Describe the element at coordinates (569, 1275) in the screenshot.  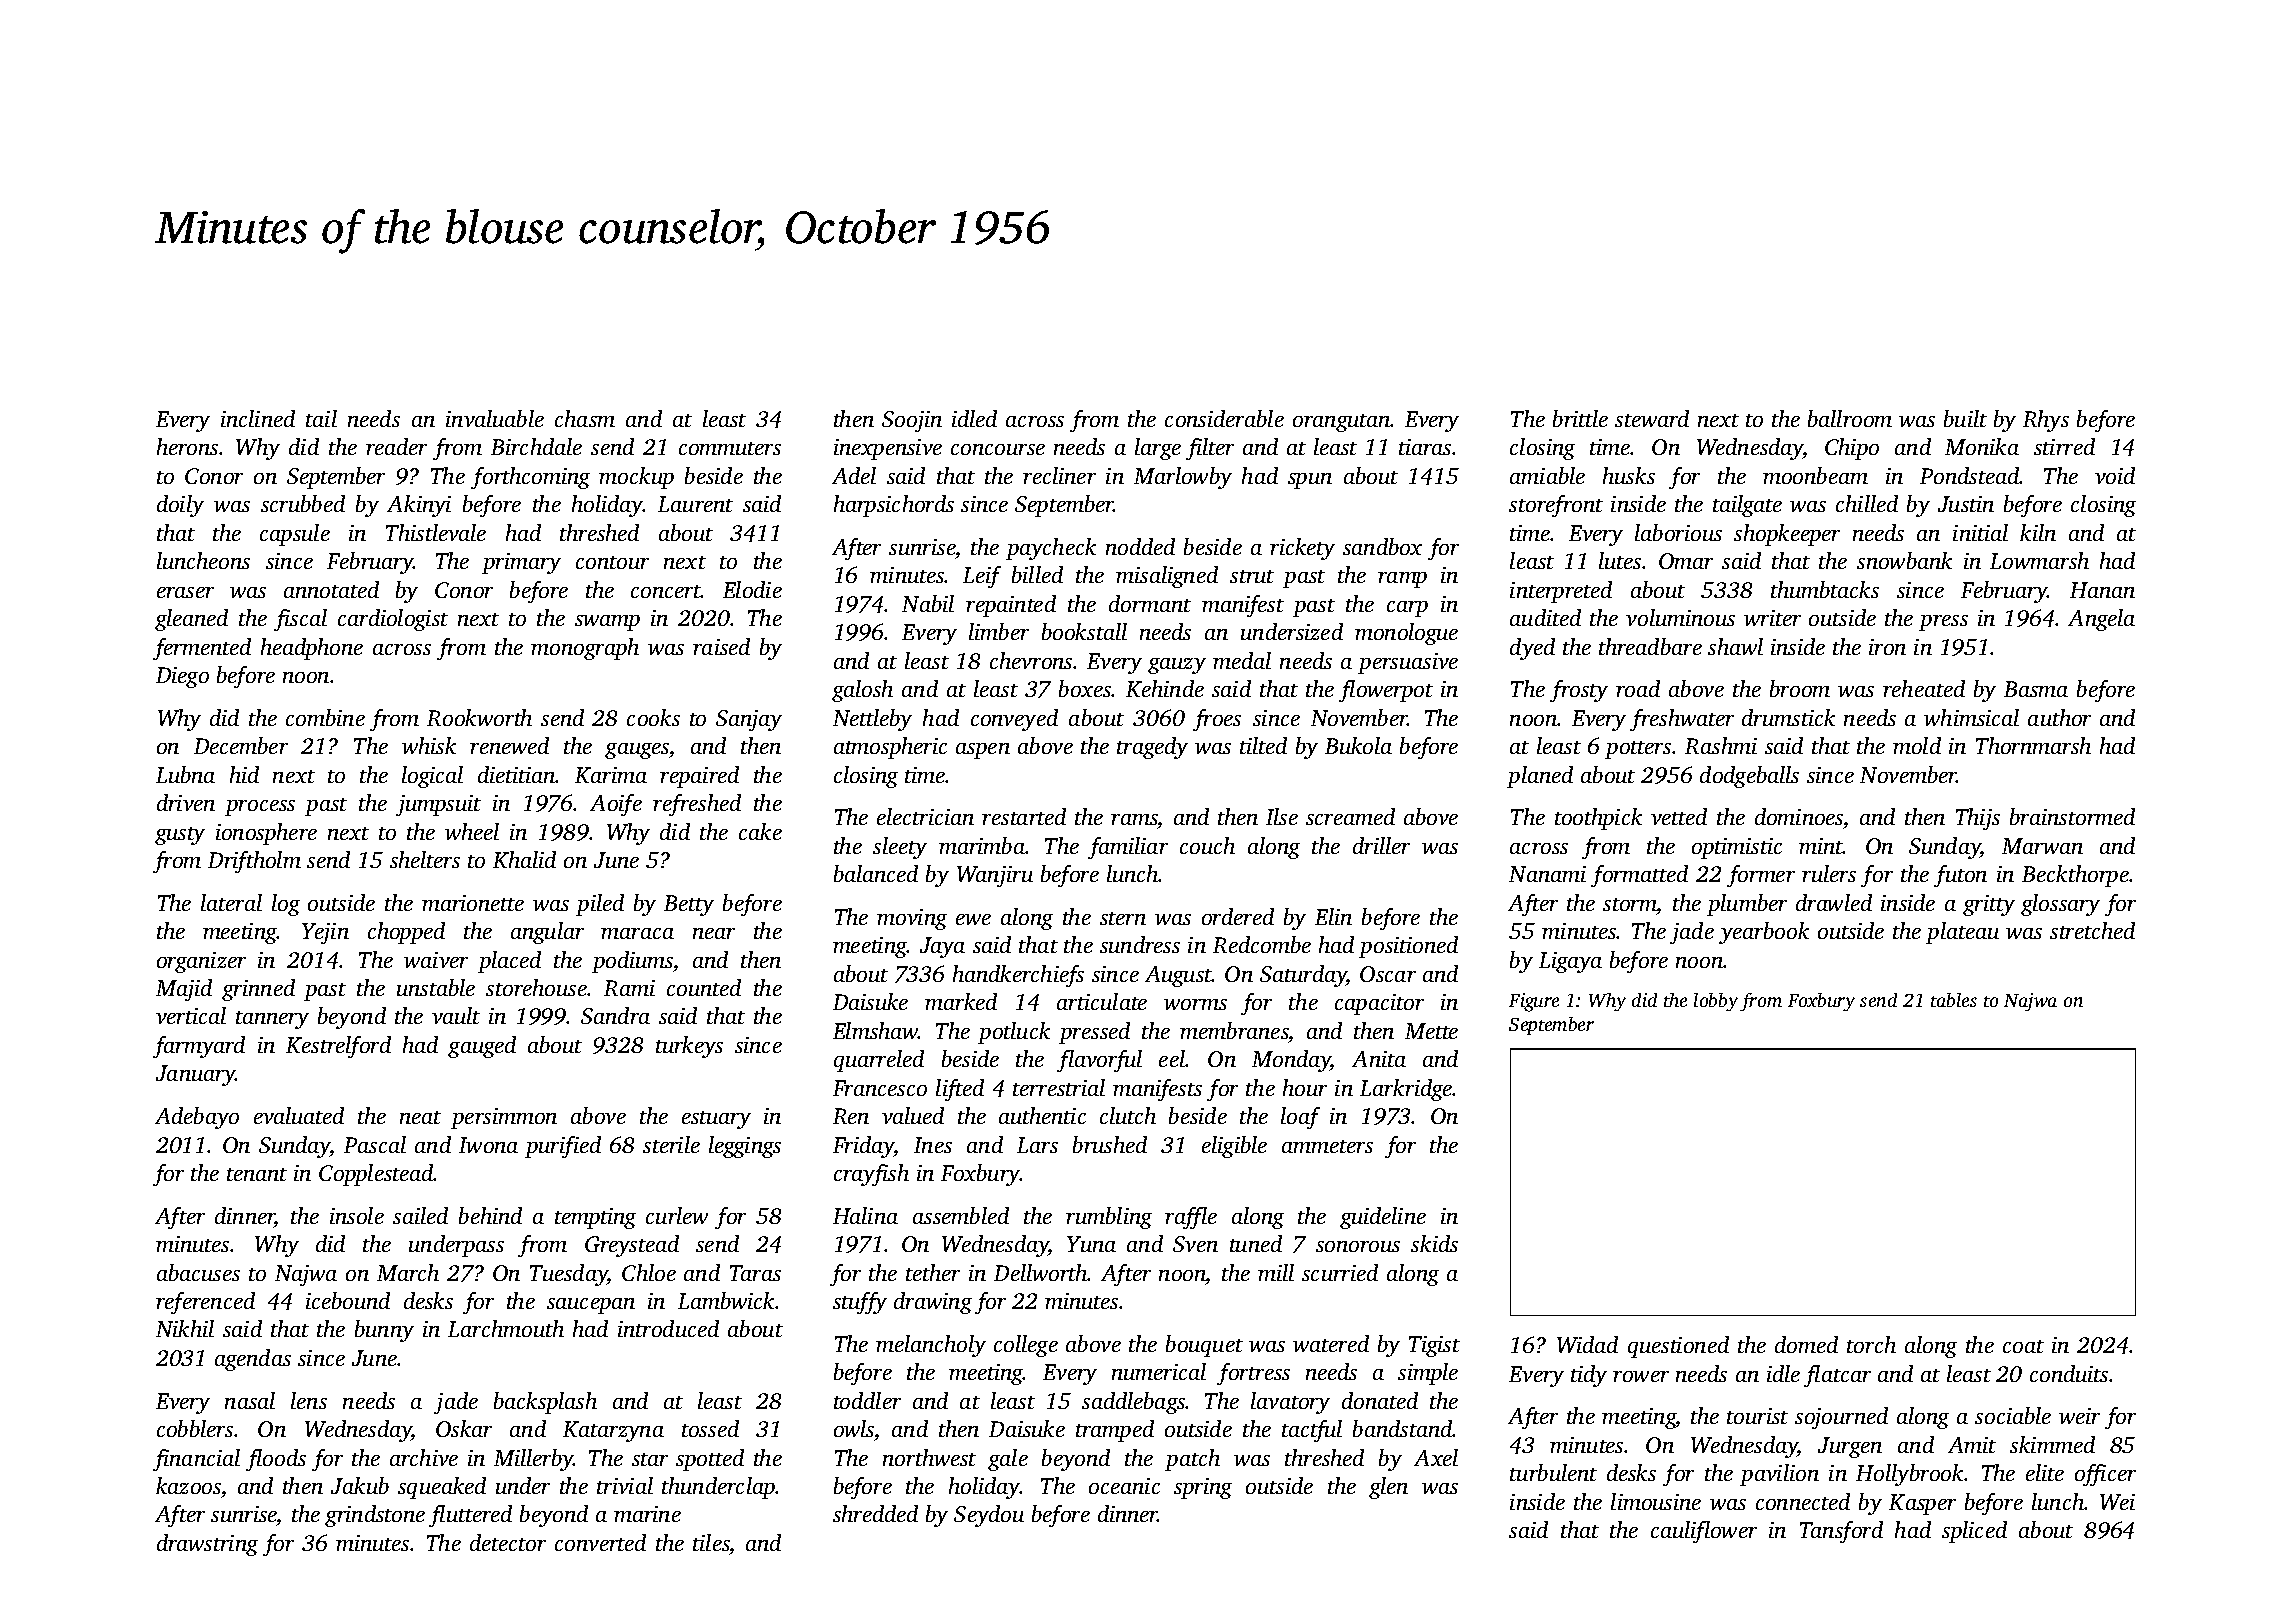
I see `Tuesday` at that location.
